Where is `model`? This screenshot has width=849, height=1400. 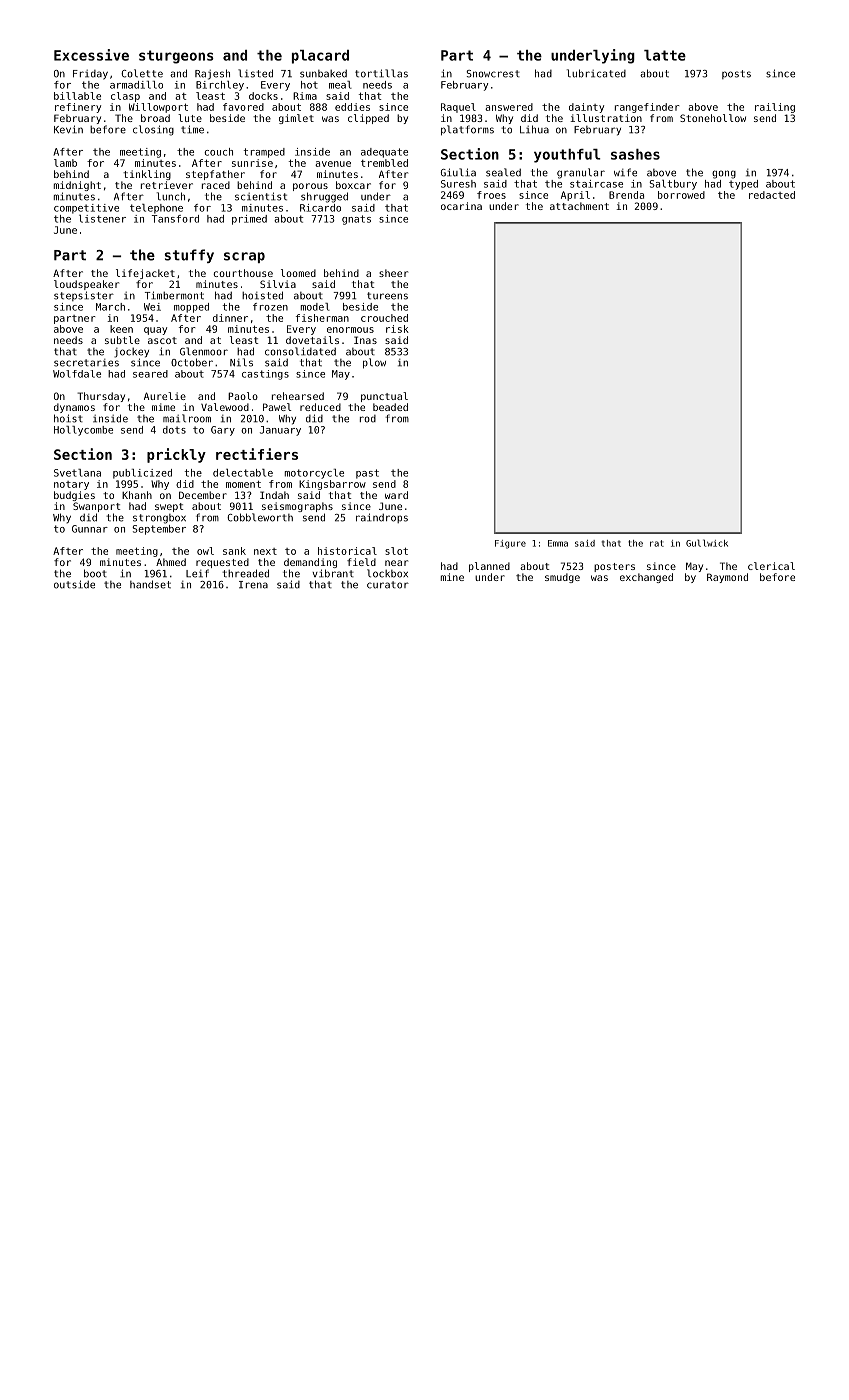 model is located at coordinates (315, 307).
